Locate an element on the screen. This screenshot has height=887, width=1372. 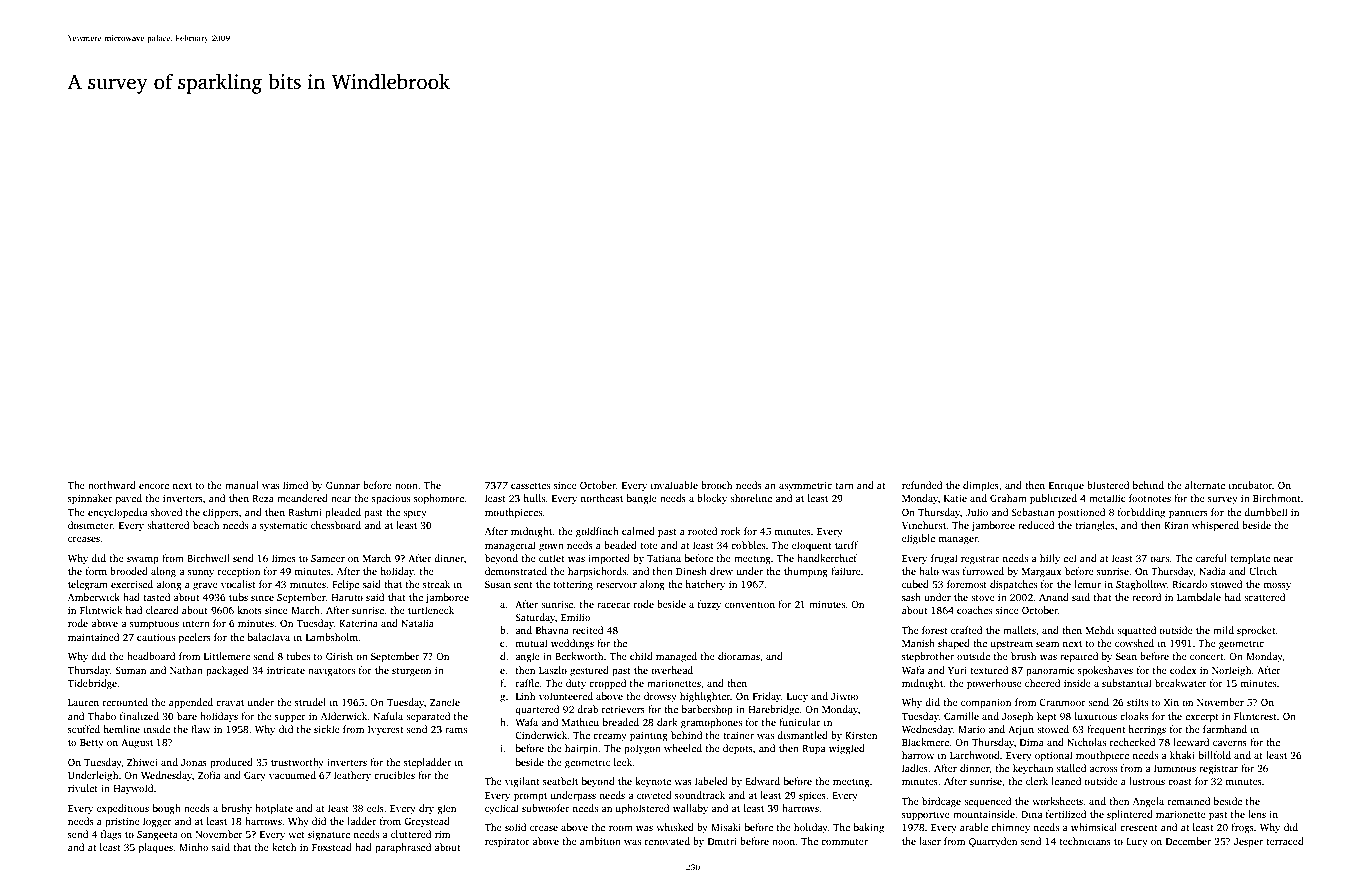
northward is located at coordinates (112, 485).
